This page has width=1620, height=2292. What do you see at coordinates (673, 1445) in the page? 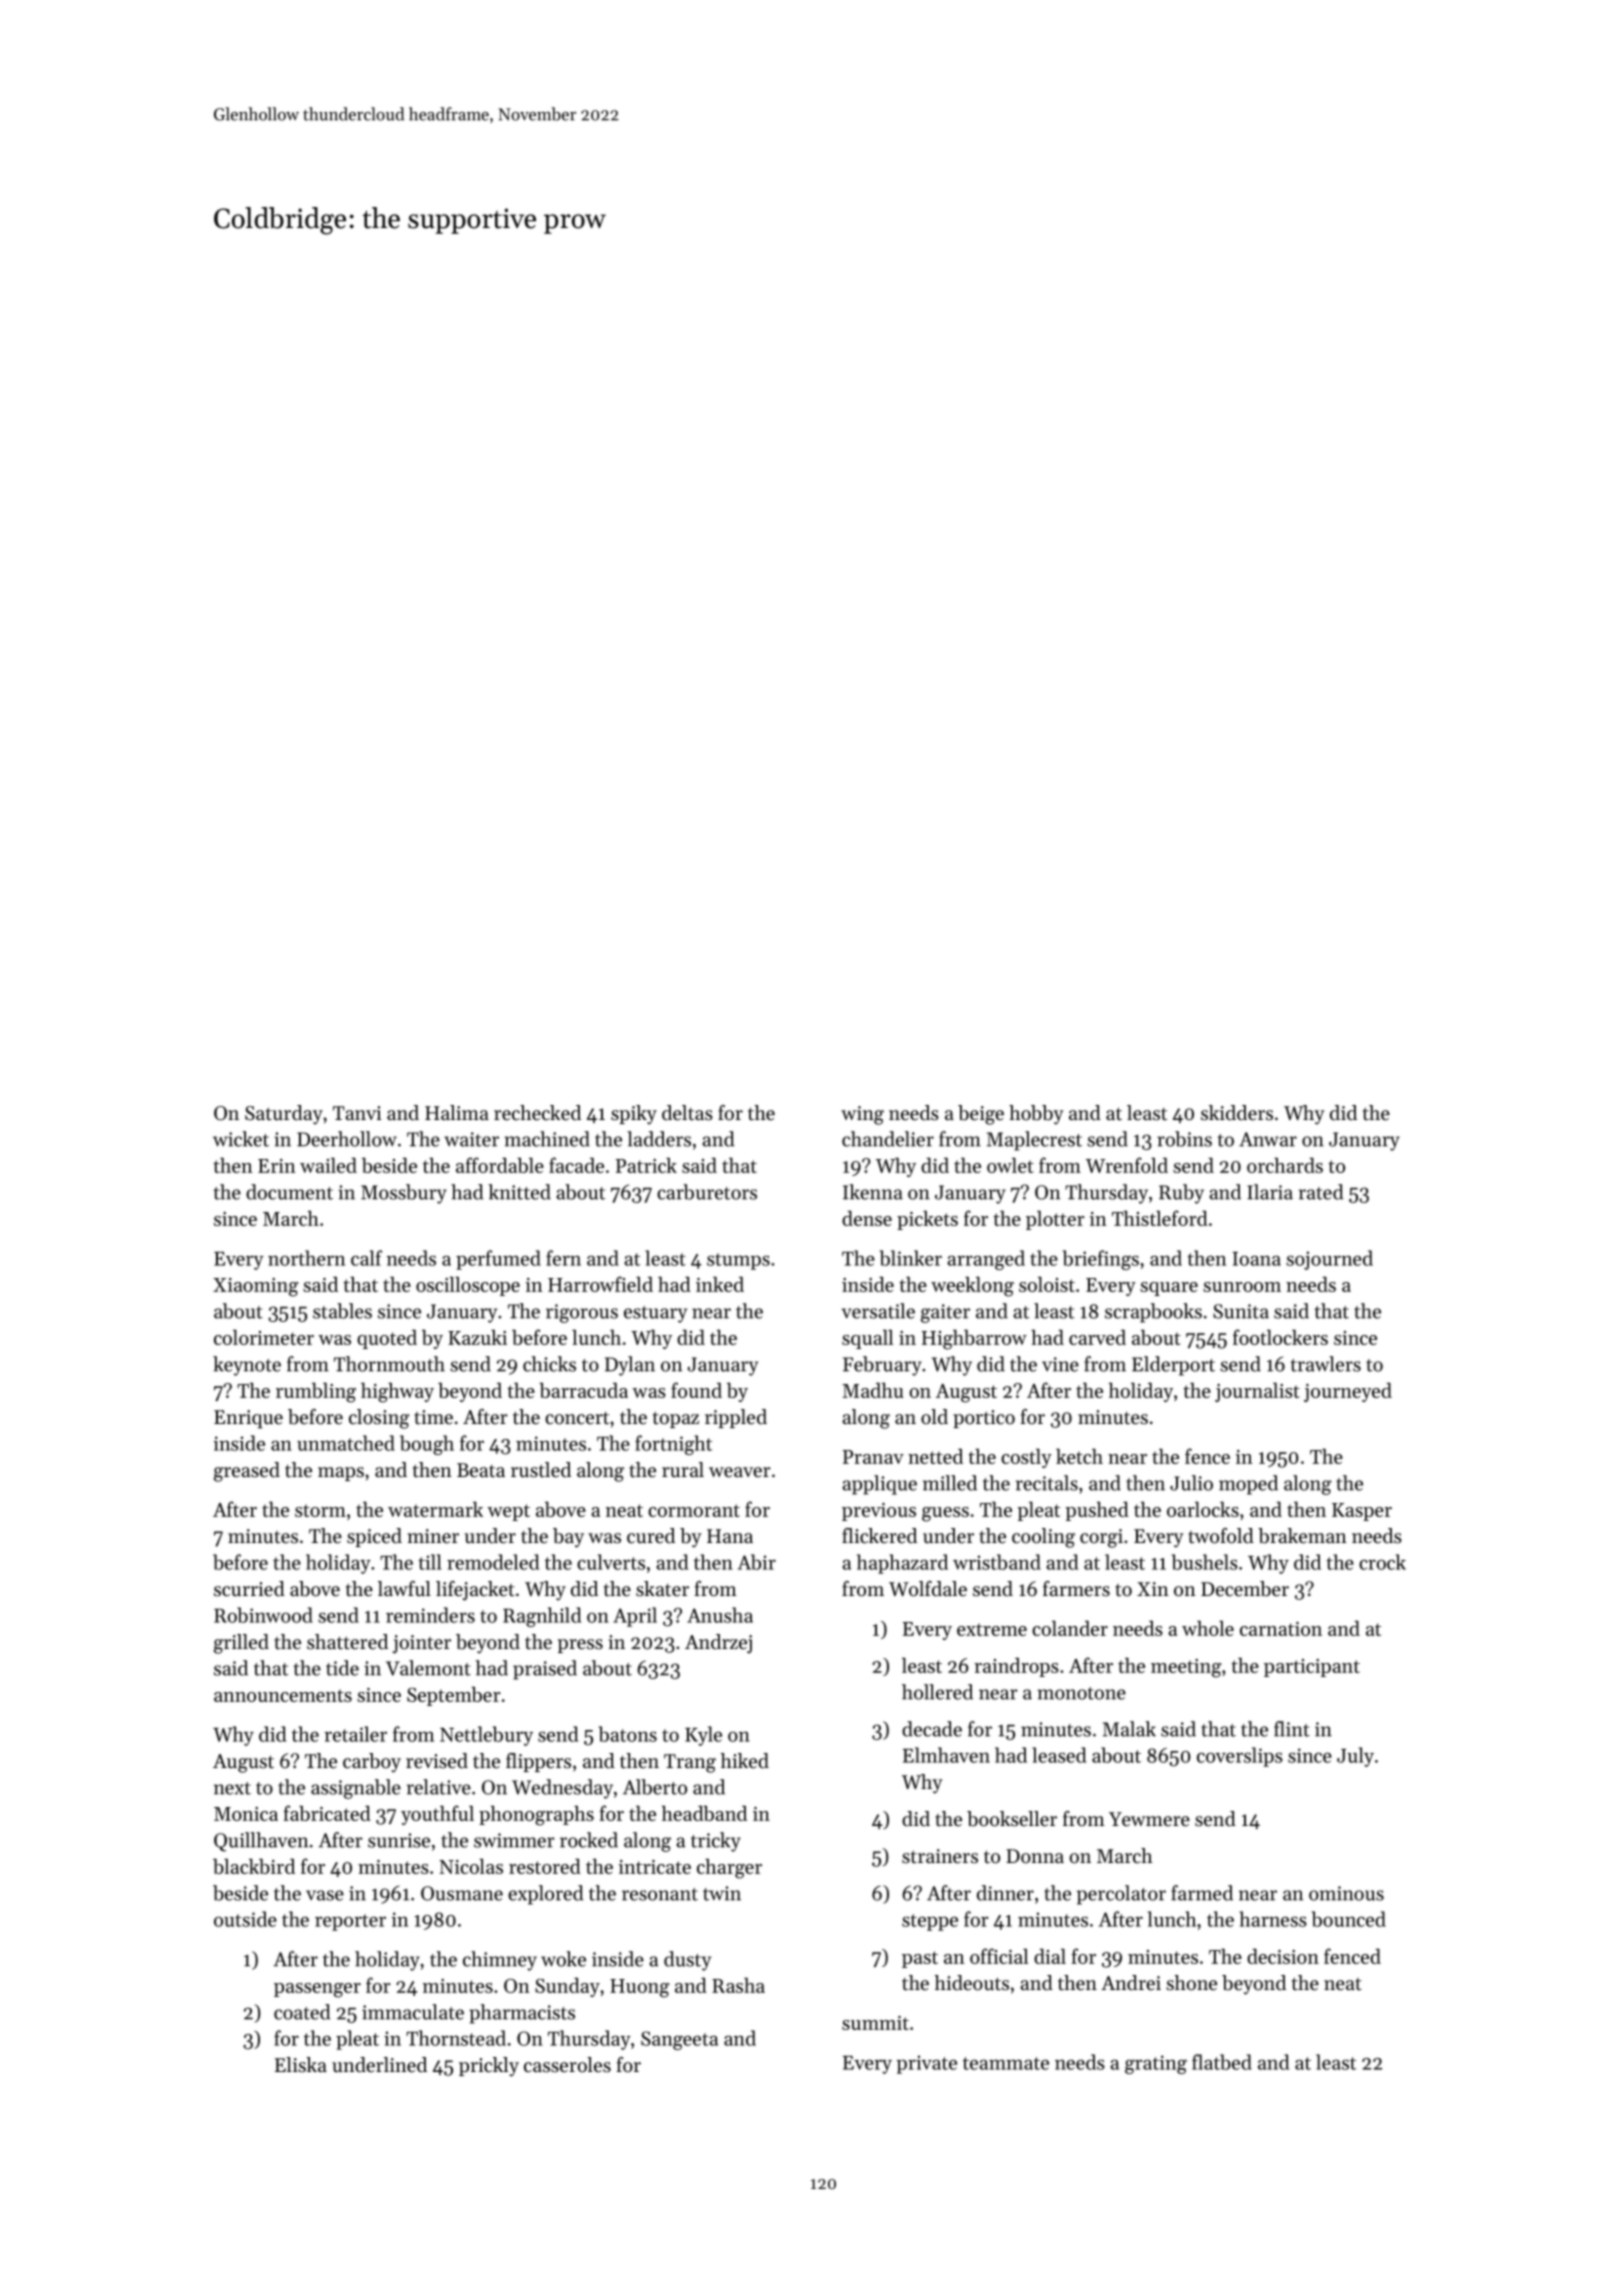
I see `fortnight` at bounding box center [673, 1445].
